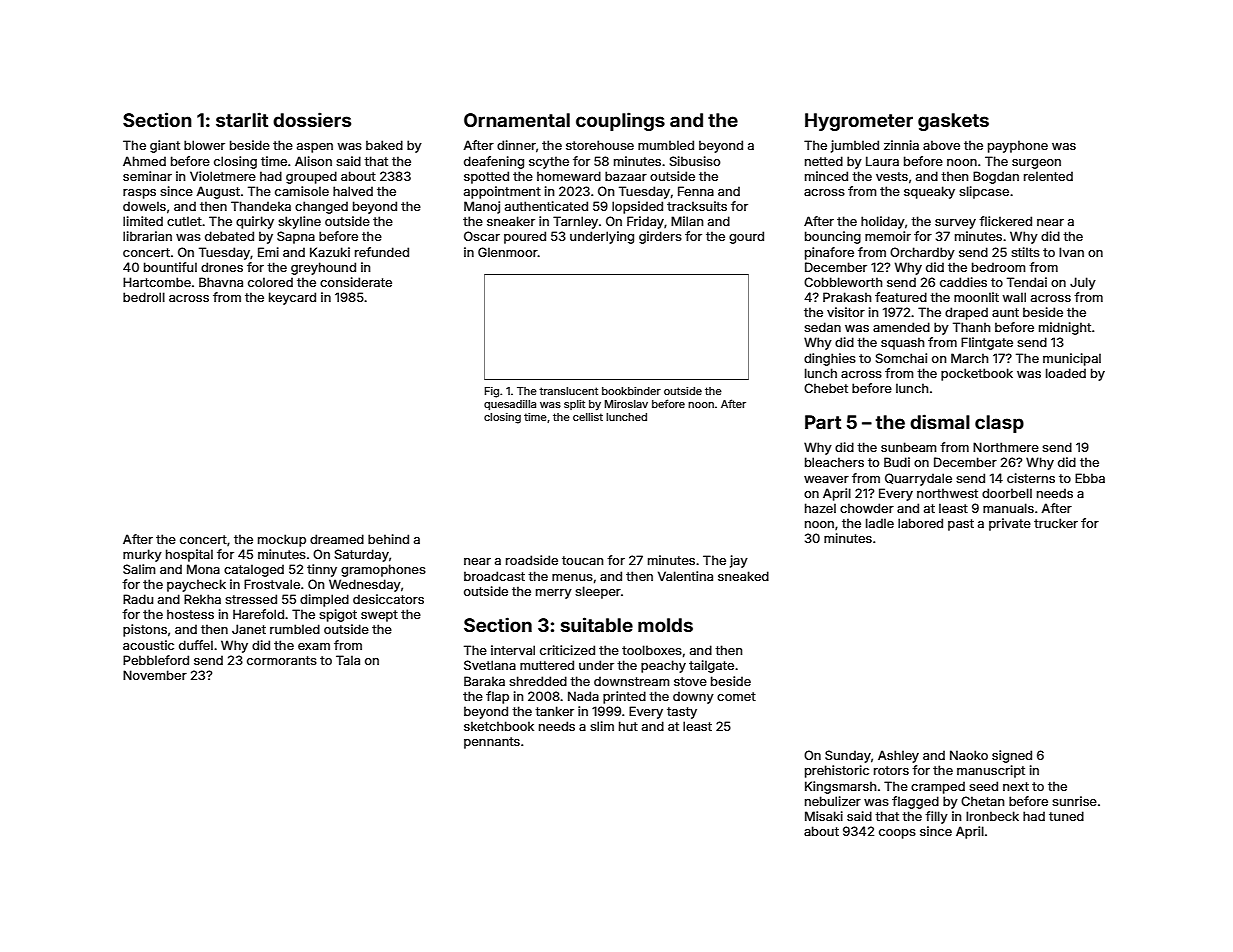 The width and height of the page is (1233, 952). What do you see at coordinates (312, 119) in the page?
I see `dossiers` at bounding box center [312, 119].
